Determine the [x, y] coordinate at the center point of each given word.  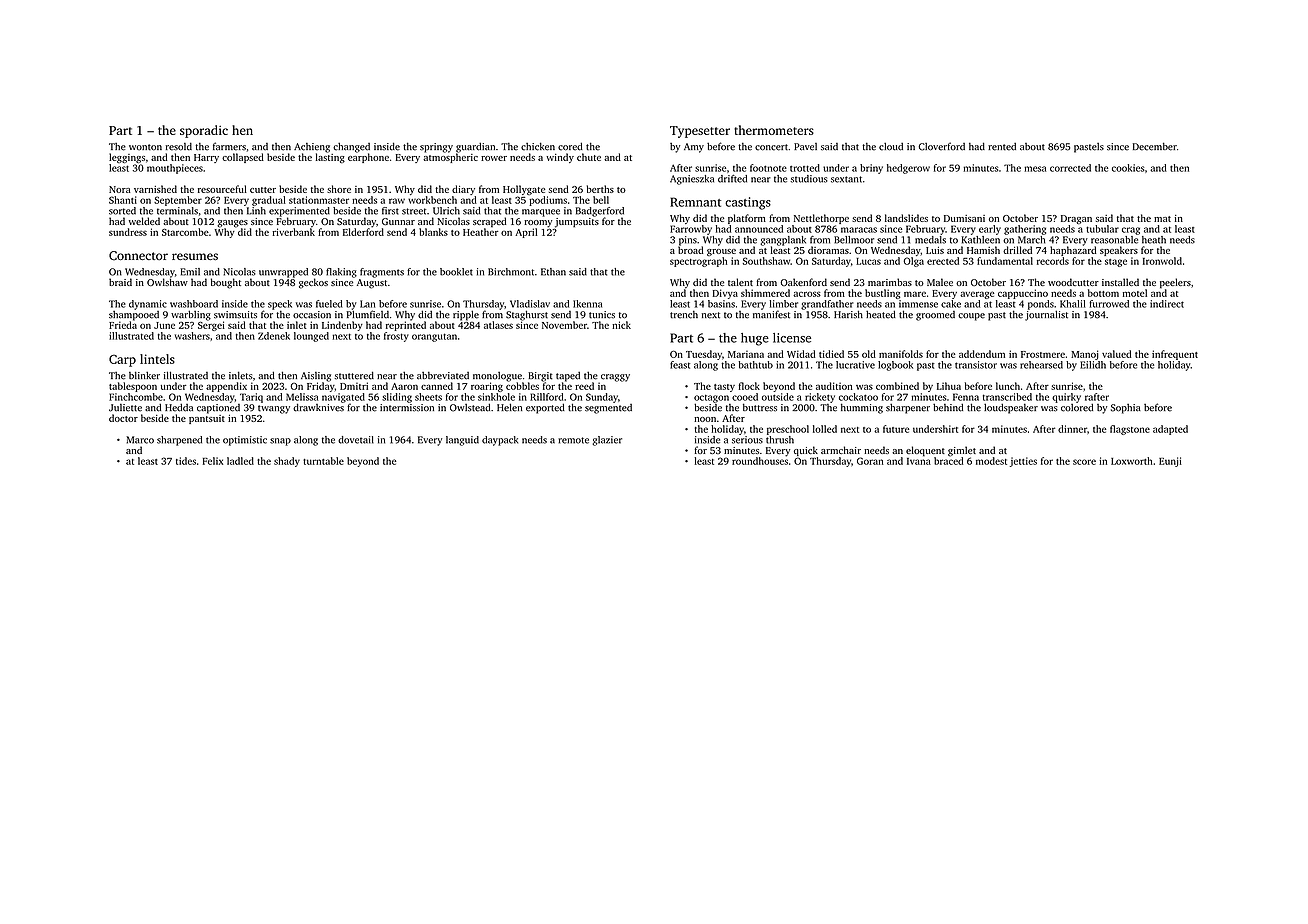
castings [748, 203]
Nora [119, 189]
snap [280, 442]
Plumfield [367, 314]
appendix [226, 387]
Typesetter [700, 132]
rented [1002, 147]
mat [1162, 219]
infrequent [1175, 355]
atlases [498, 325]
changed [351, 148]
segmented [608, 409]
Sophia [1126, 409]
